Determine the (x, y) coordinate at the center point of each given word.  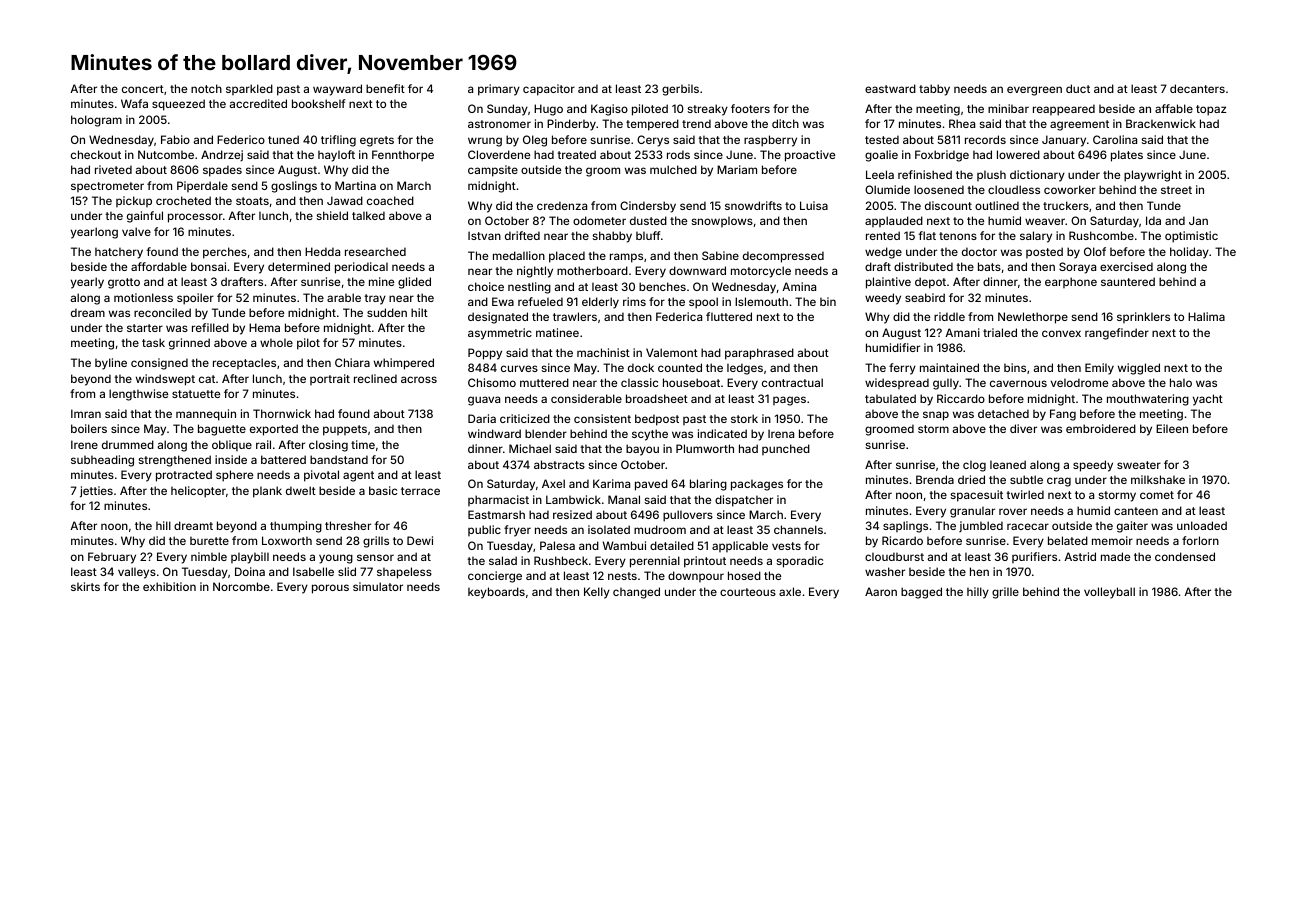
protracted (184, 476)
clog (974, 466)
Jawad (345, 200)
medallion (519, 255)
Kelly (597, 593)
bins (1015, 367)
